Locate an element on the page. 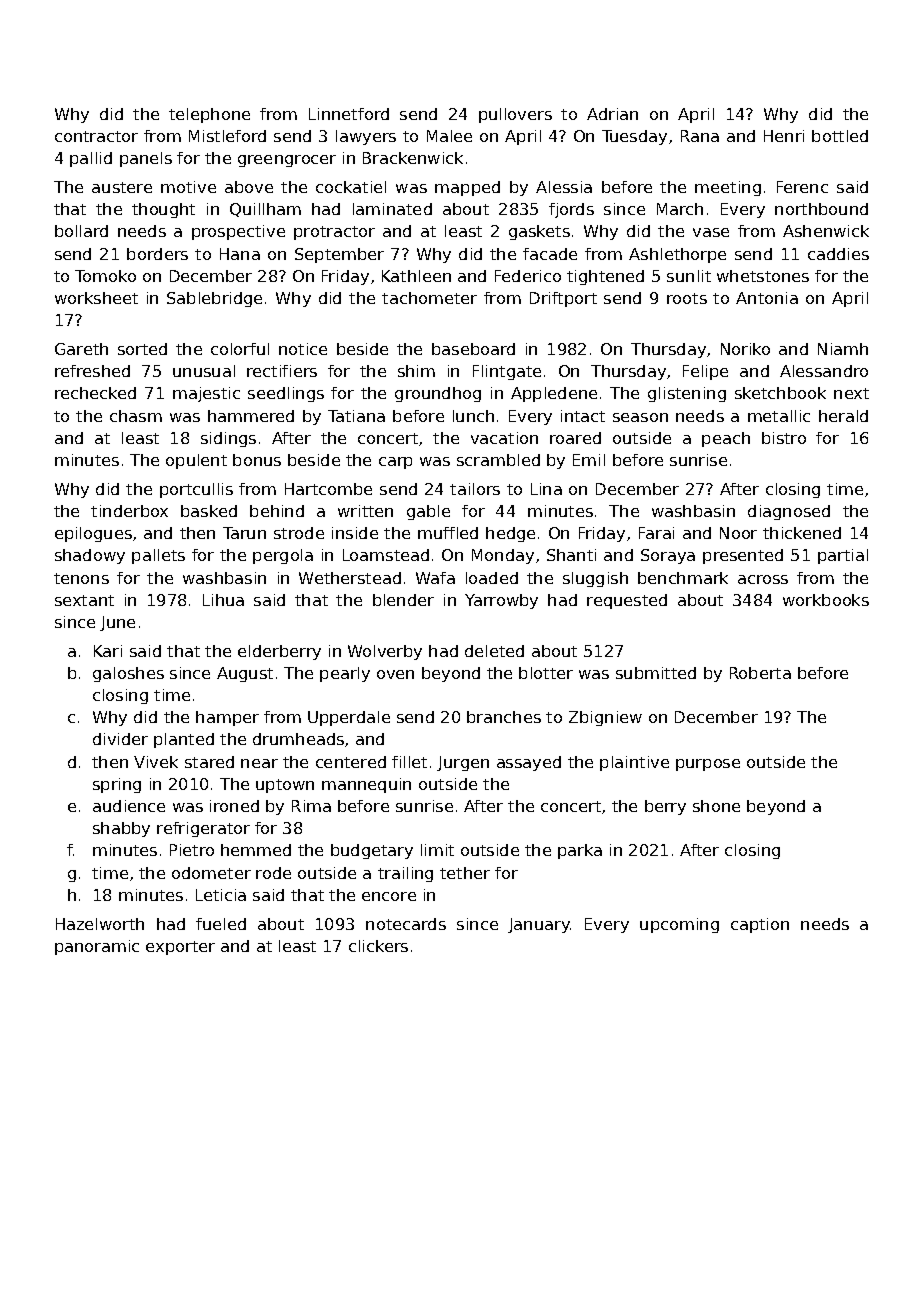  limit is located at coordinates (437, 850).
